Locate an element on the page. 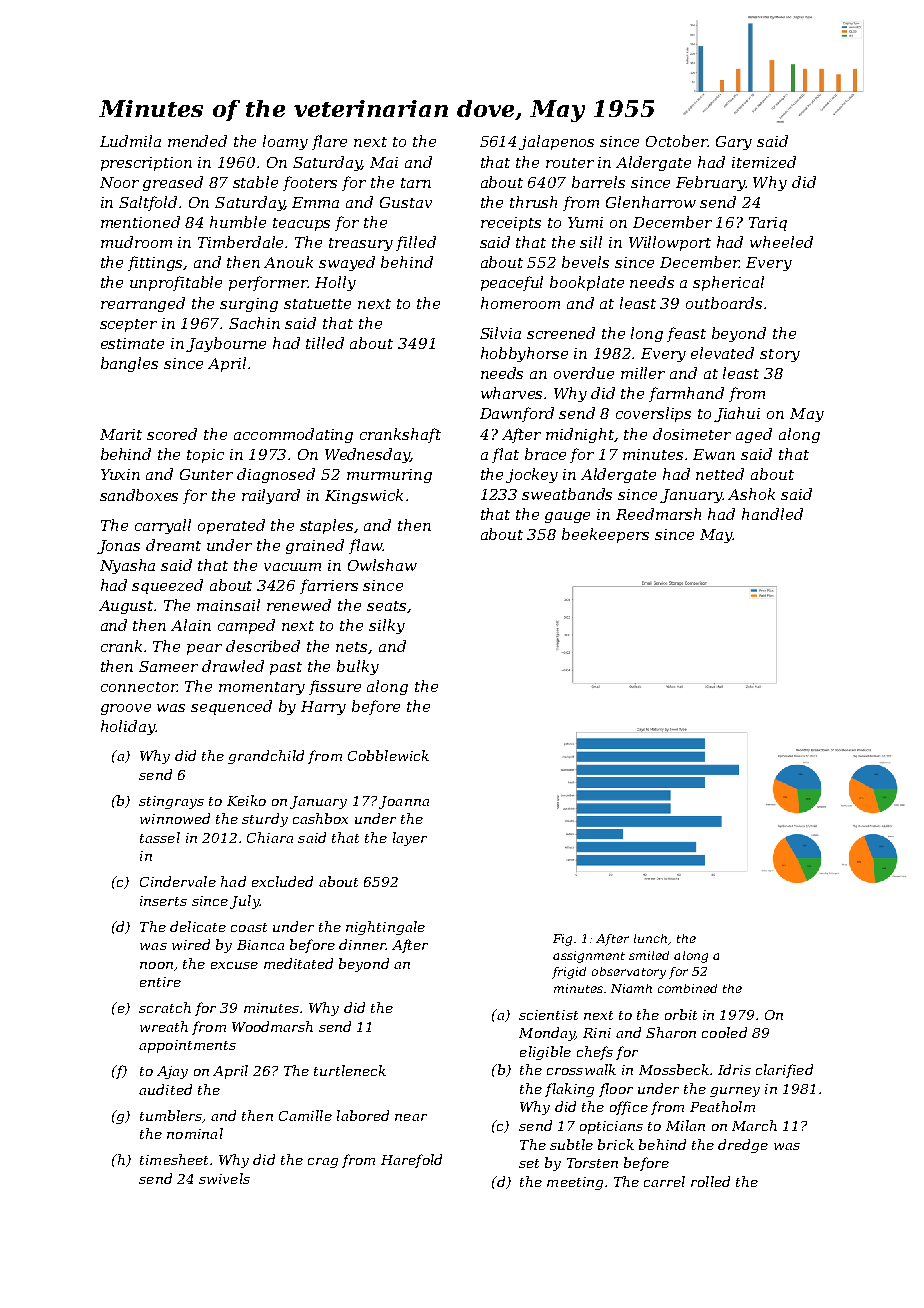  dreamt is located at coordinates (173, 545).
